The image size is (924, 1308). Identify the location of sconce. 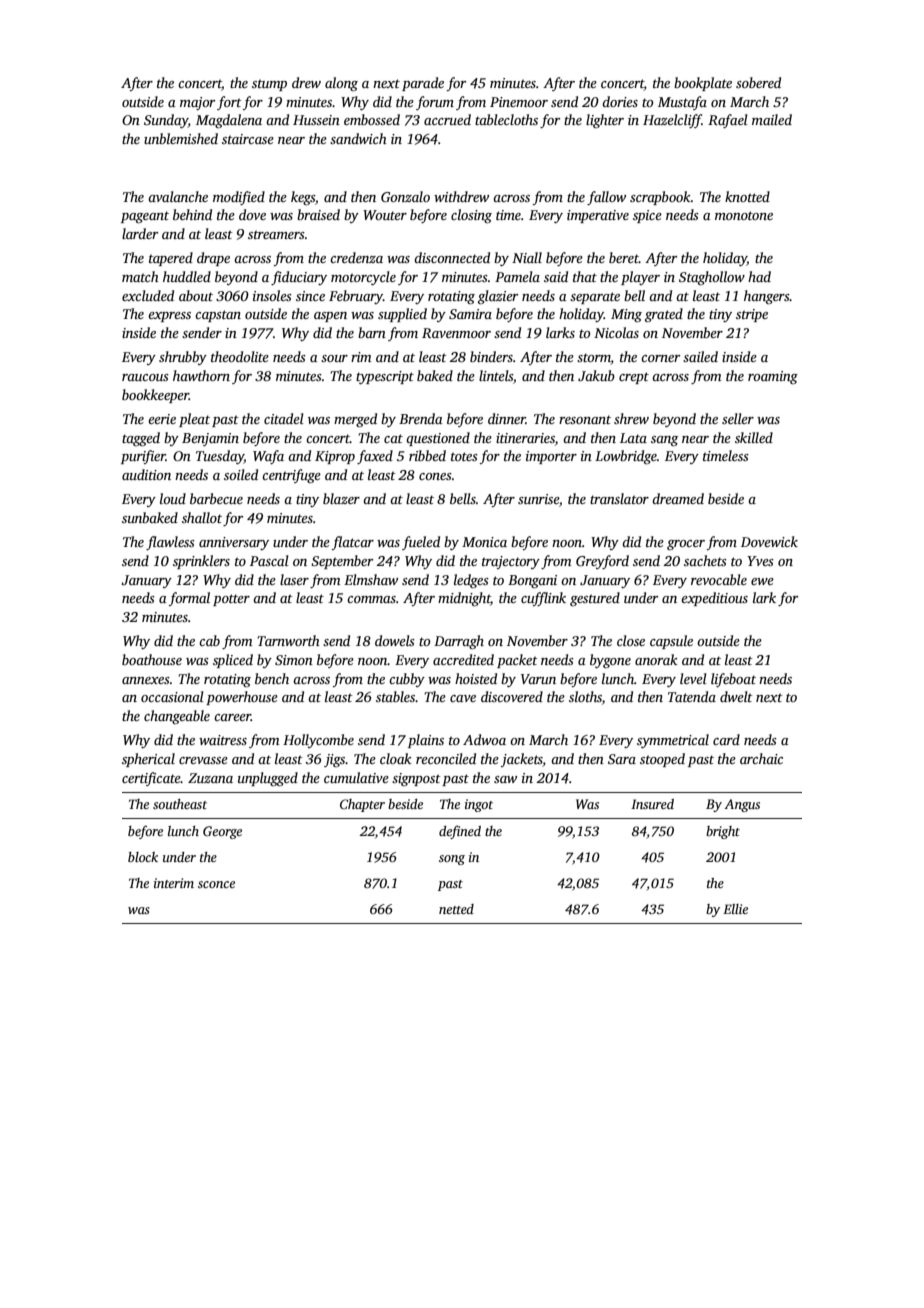
(216, 884).
